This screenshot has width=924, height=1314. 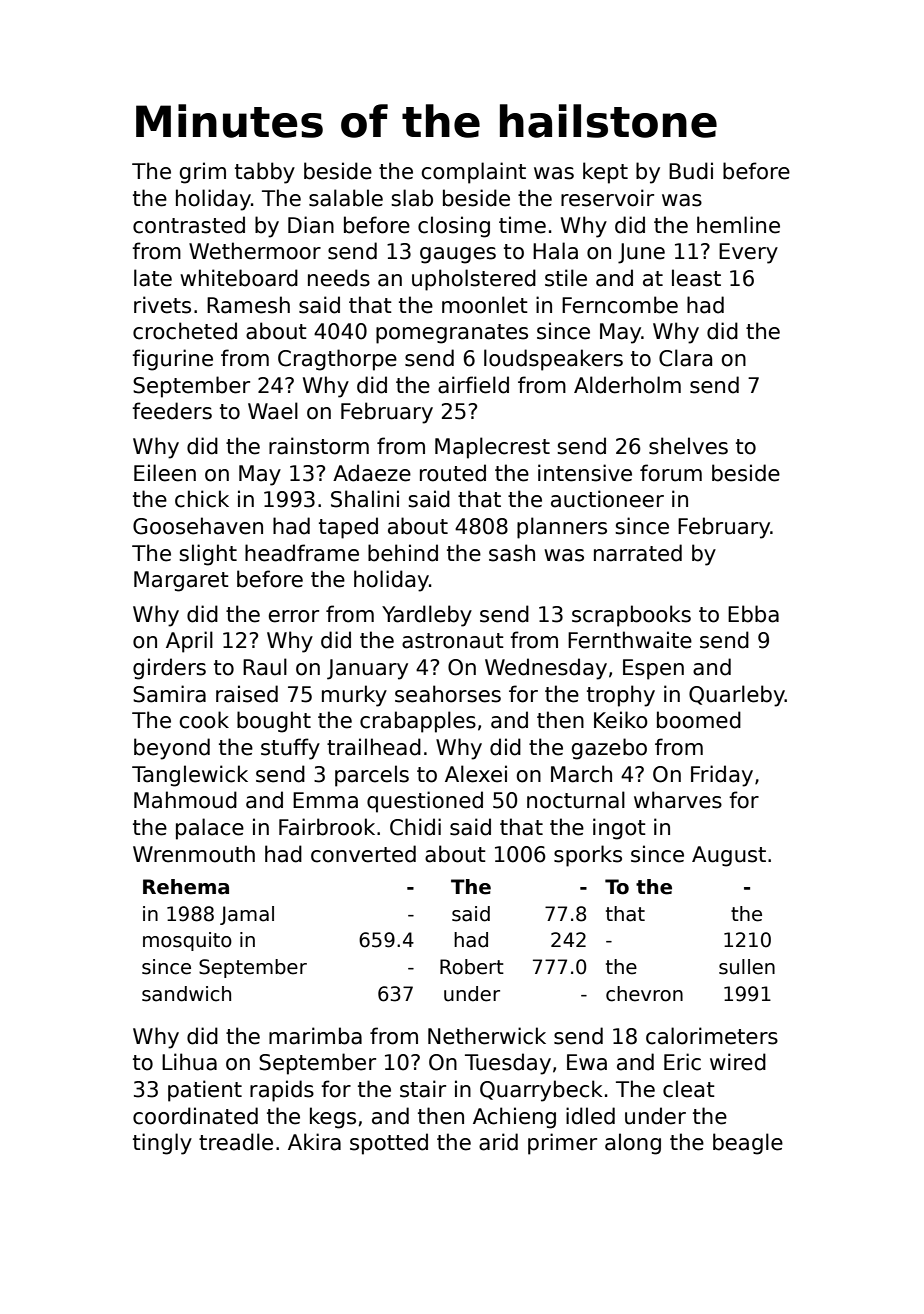 I want to click on kept, so click(x=605, y=173).
